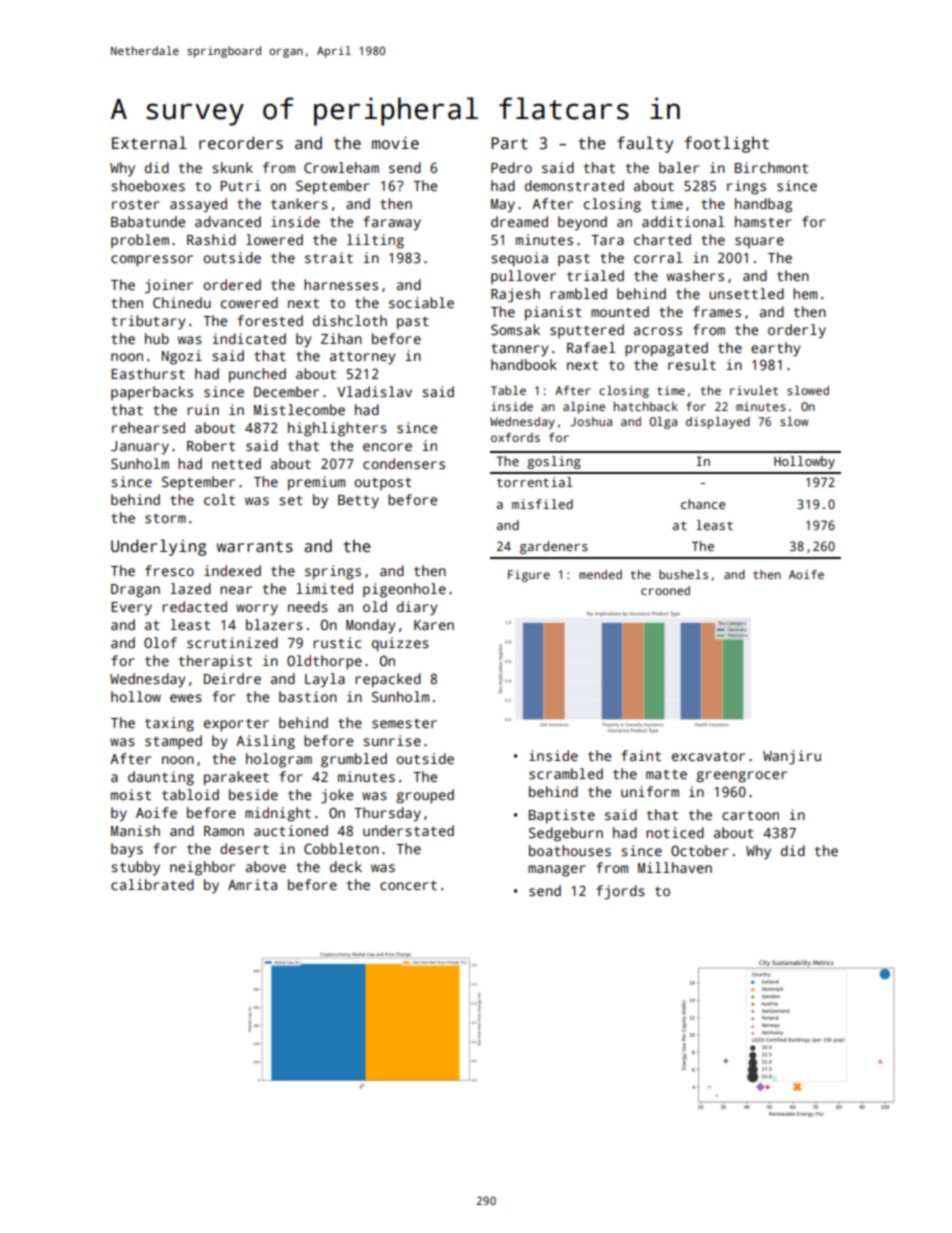 The width and height of the screenshot is (952, 1233). What do you see at coordinates (509, 143) in the screenshot?
I see `Part` at bounding box center [509, 143].
